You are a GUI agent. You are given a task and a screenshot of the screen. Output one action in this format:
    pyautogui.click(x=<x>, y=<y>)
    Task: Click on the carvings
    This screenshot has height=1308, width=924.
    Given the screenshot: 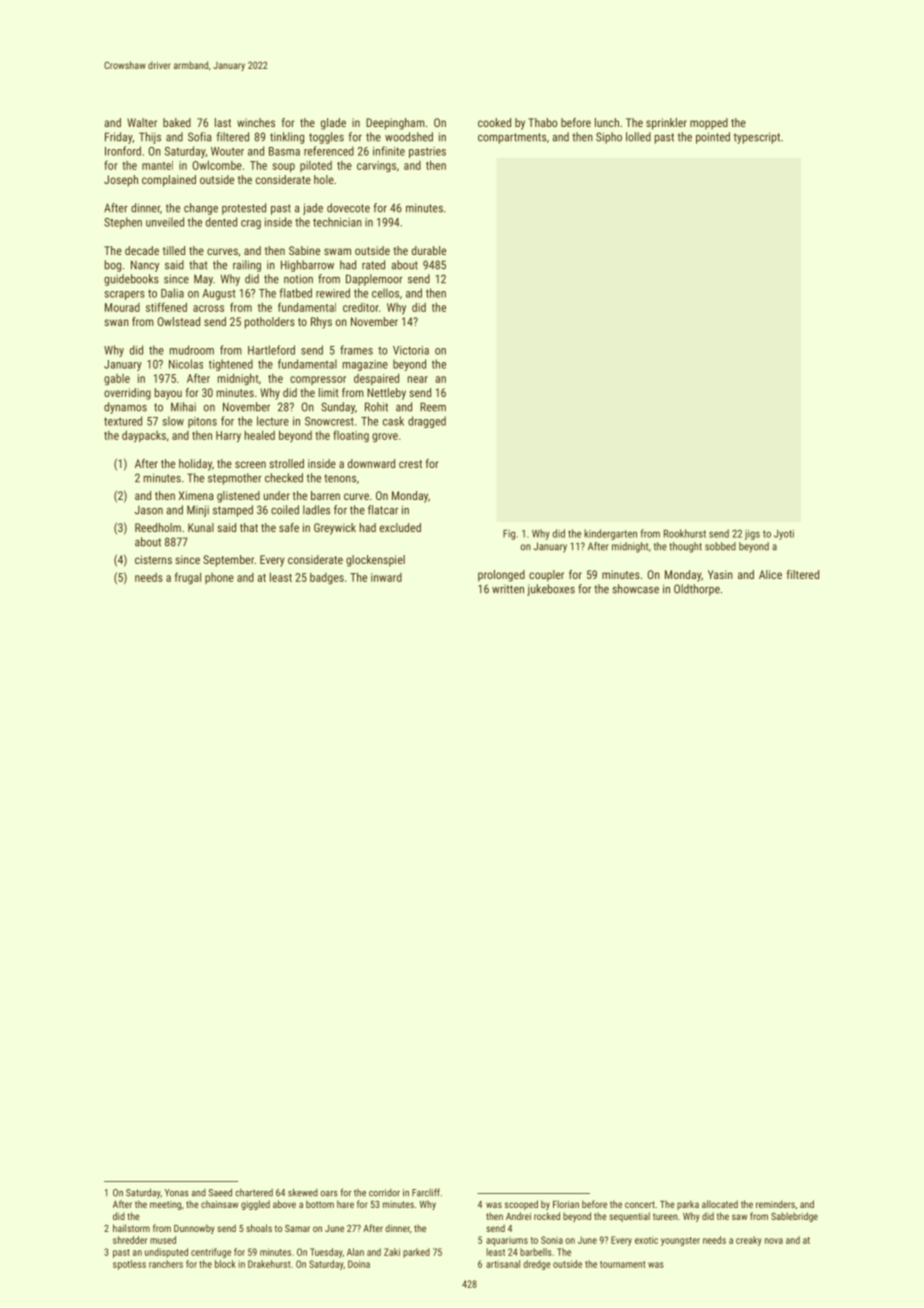 What is the action you would take?
    pyautogui.click(x=376, y=166)
